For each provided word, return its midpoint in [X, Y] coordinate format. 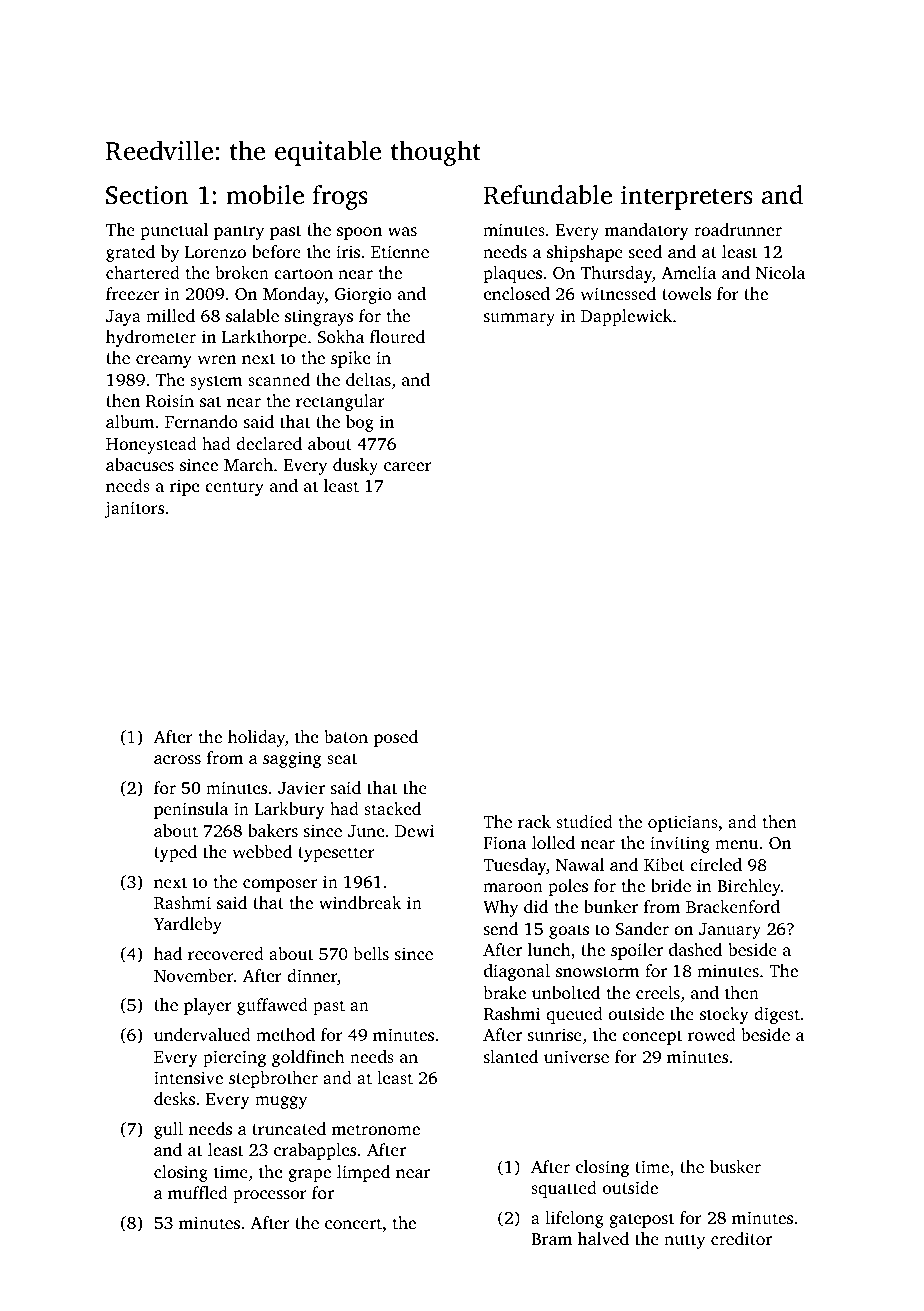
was [402, 231]
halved [603, 1238]
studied [584, 821]
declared [269, 443]
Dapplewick [626, 317]
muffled [198, 1192]
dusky [355, 466]
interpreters [687, 198]
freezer [132, 293]
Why [500, 908]
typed [175, 853]
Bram [551, 1239]
